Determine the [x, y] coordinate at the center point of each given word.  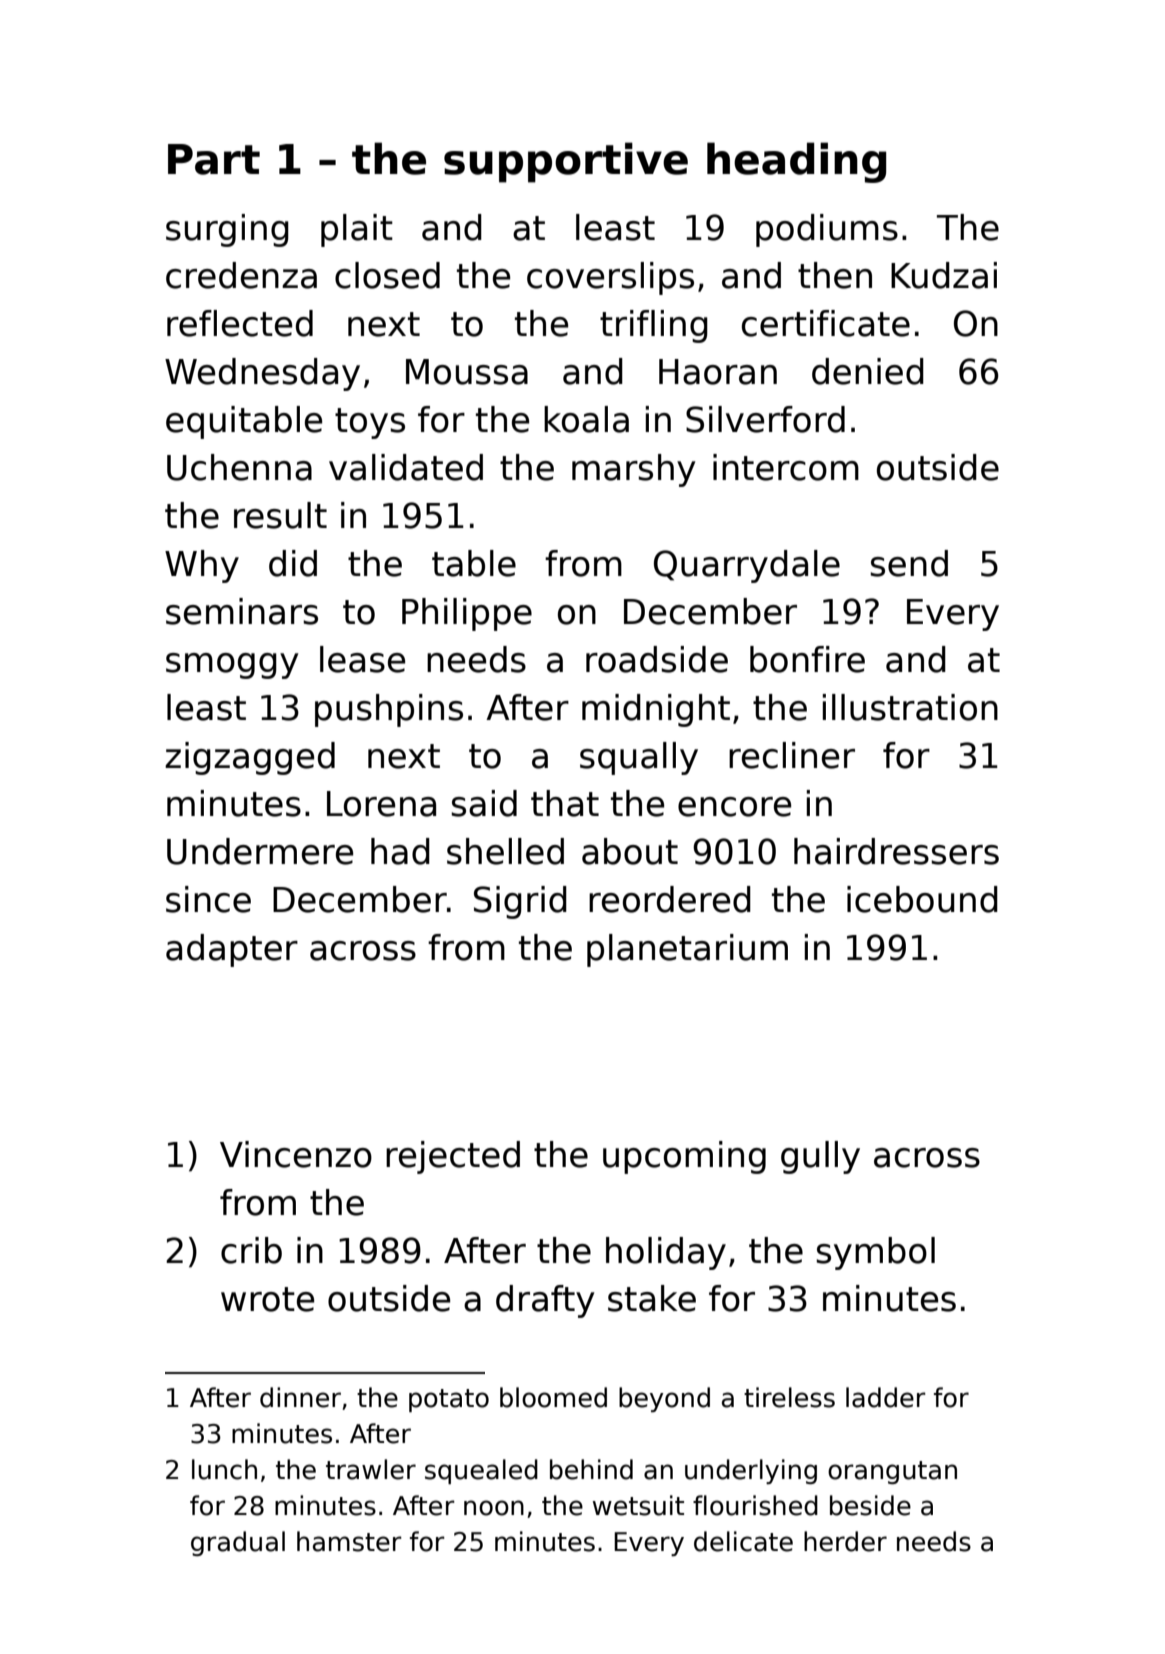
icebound [922, 899]
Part [214, 159]
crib [251, 1250]
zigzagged [250, 758]
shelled [505, 851]
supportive [566, 162]
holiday [666, 1253]
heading [796, 162]
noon [494, 1508]
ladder [886, 1397]
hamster [349, 1541]
